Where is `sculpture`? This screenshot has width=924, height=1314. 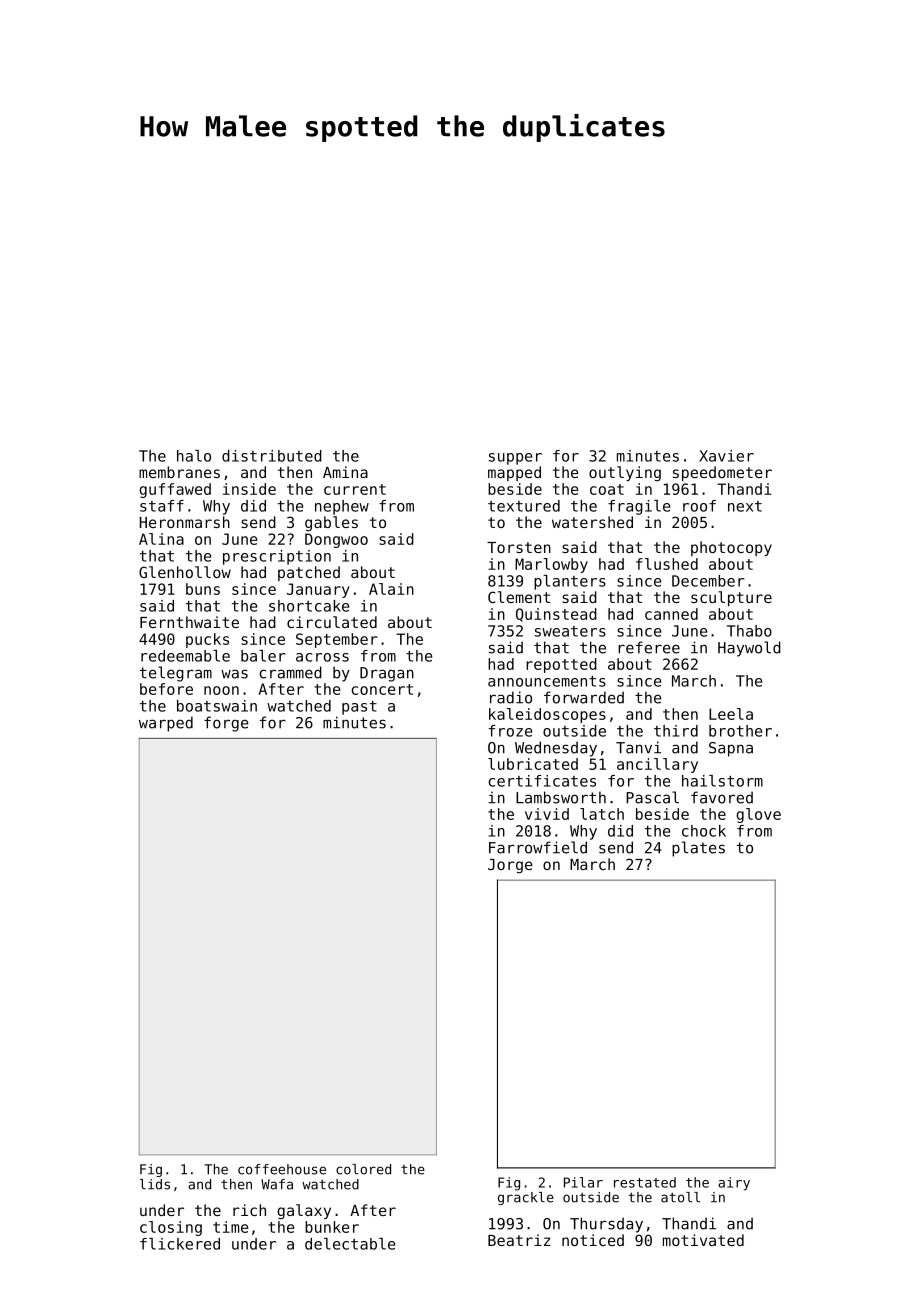 sculpture is located at coordinates (731, 598).
